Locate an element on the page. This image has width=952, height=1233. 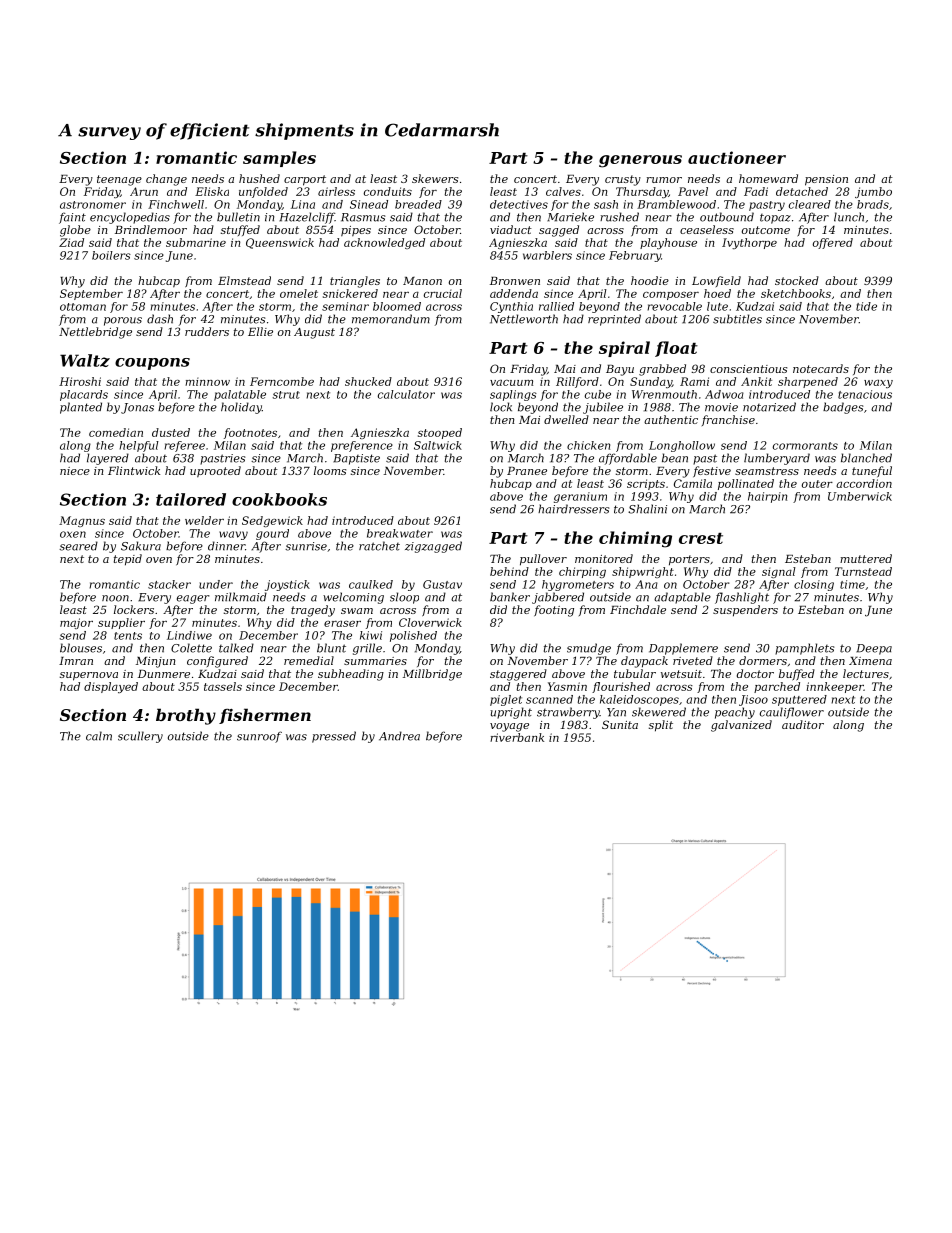
memorandum is located at coordinates (391, 319).
